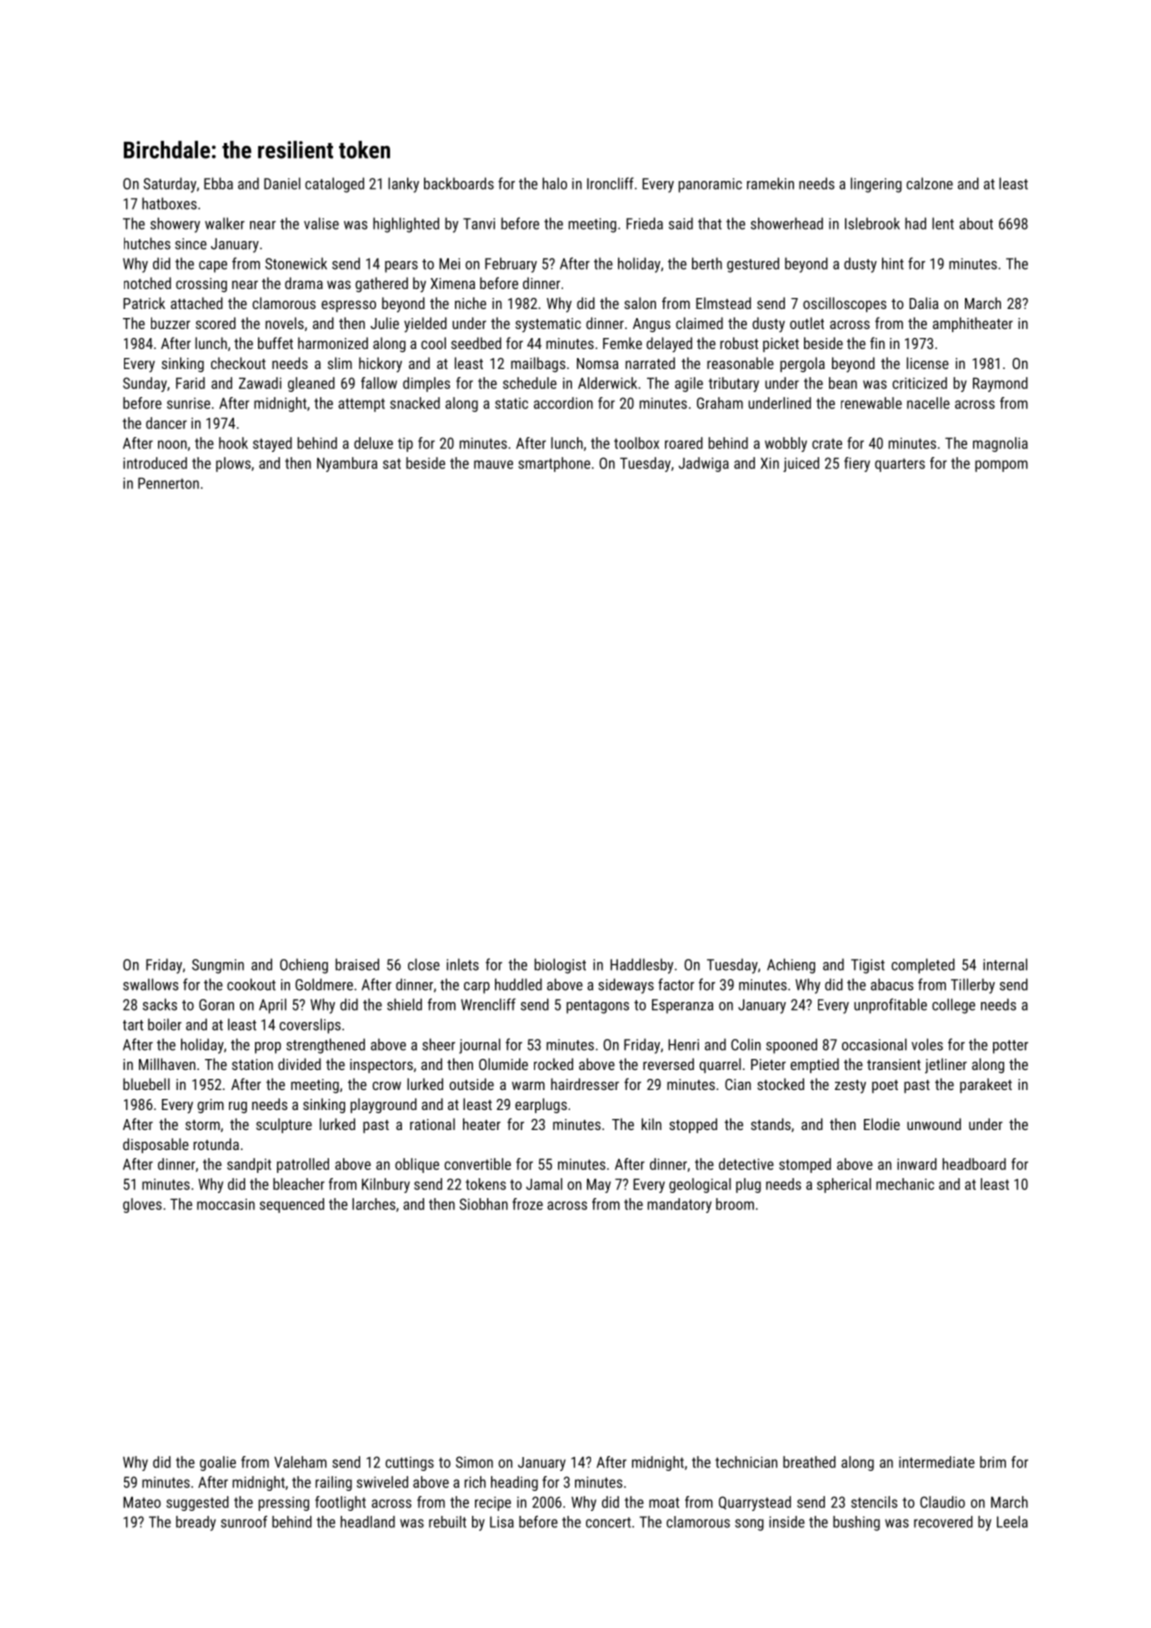 Image resolution: width=1151 pixels, height=1628 pixels. I want to click on roared, so click(684, 443).
